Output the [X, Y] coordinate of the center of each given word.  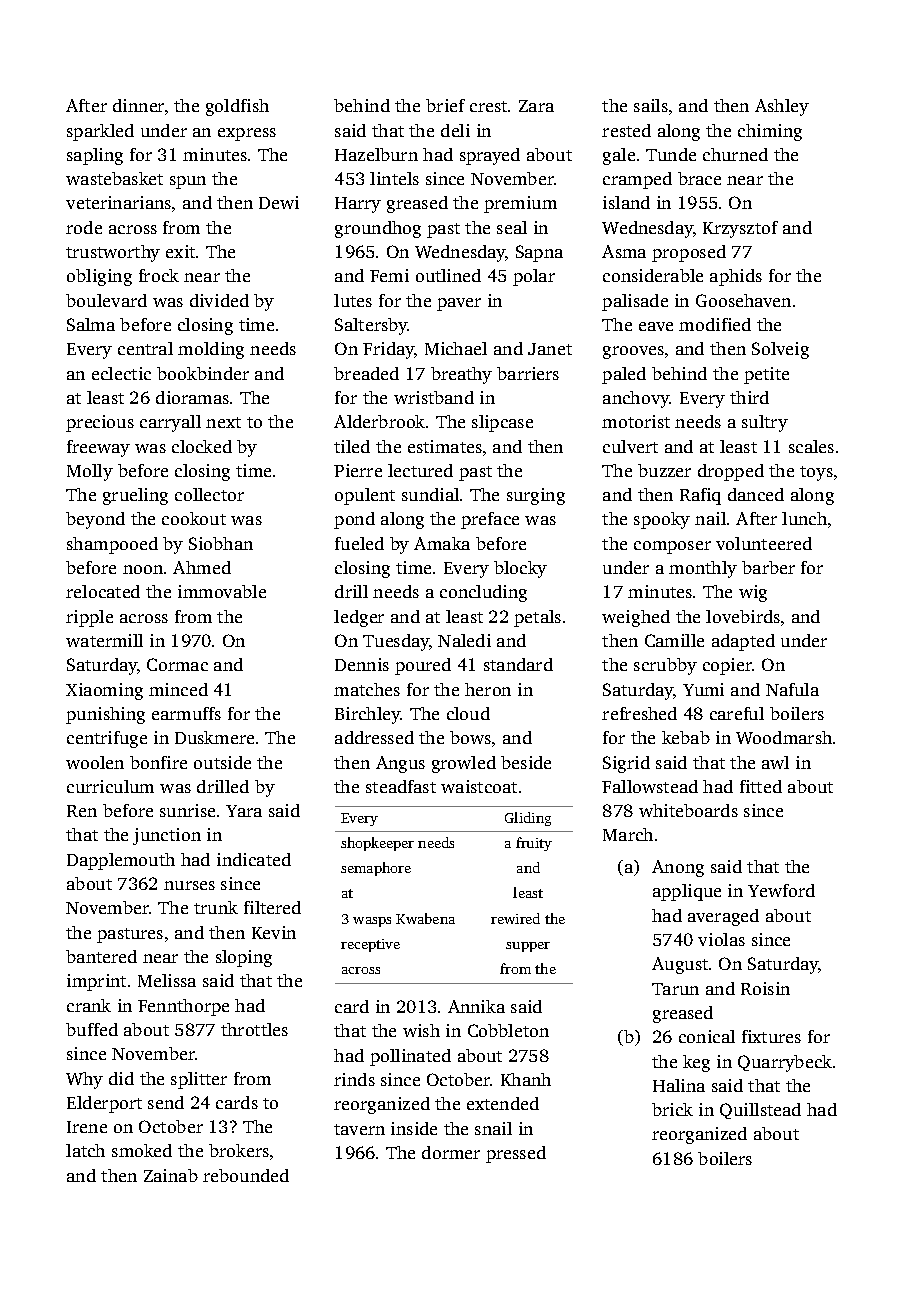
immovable [222, 591]
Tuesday [396, 642]
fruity [534, 844]
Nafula [792, 689]
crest [488, 106]
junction [167, 836]
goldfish [237, 107]
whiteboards [688, 810]
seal [512, 227]
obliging [99, 277]
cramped [637, 180]
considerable [653, 275]
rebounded [246, 1175]
